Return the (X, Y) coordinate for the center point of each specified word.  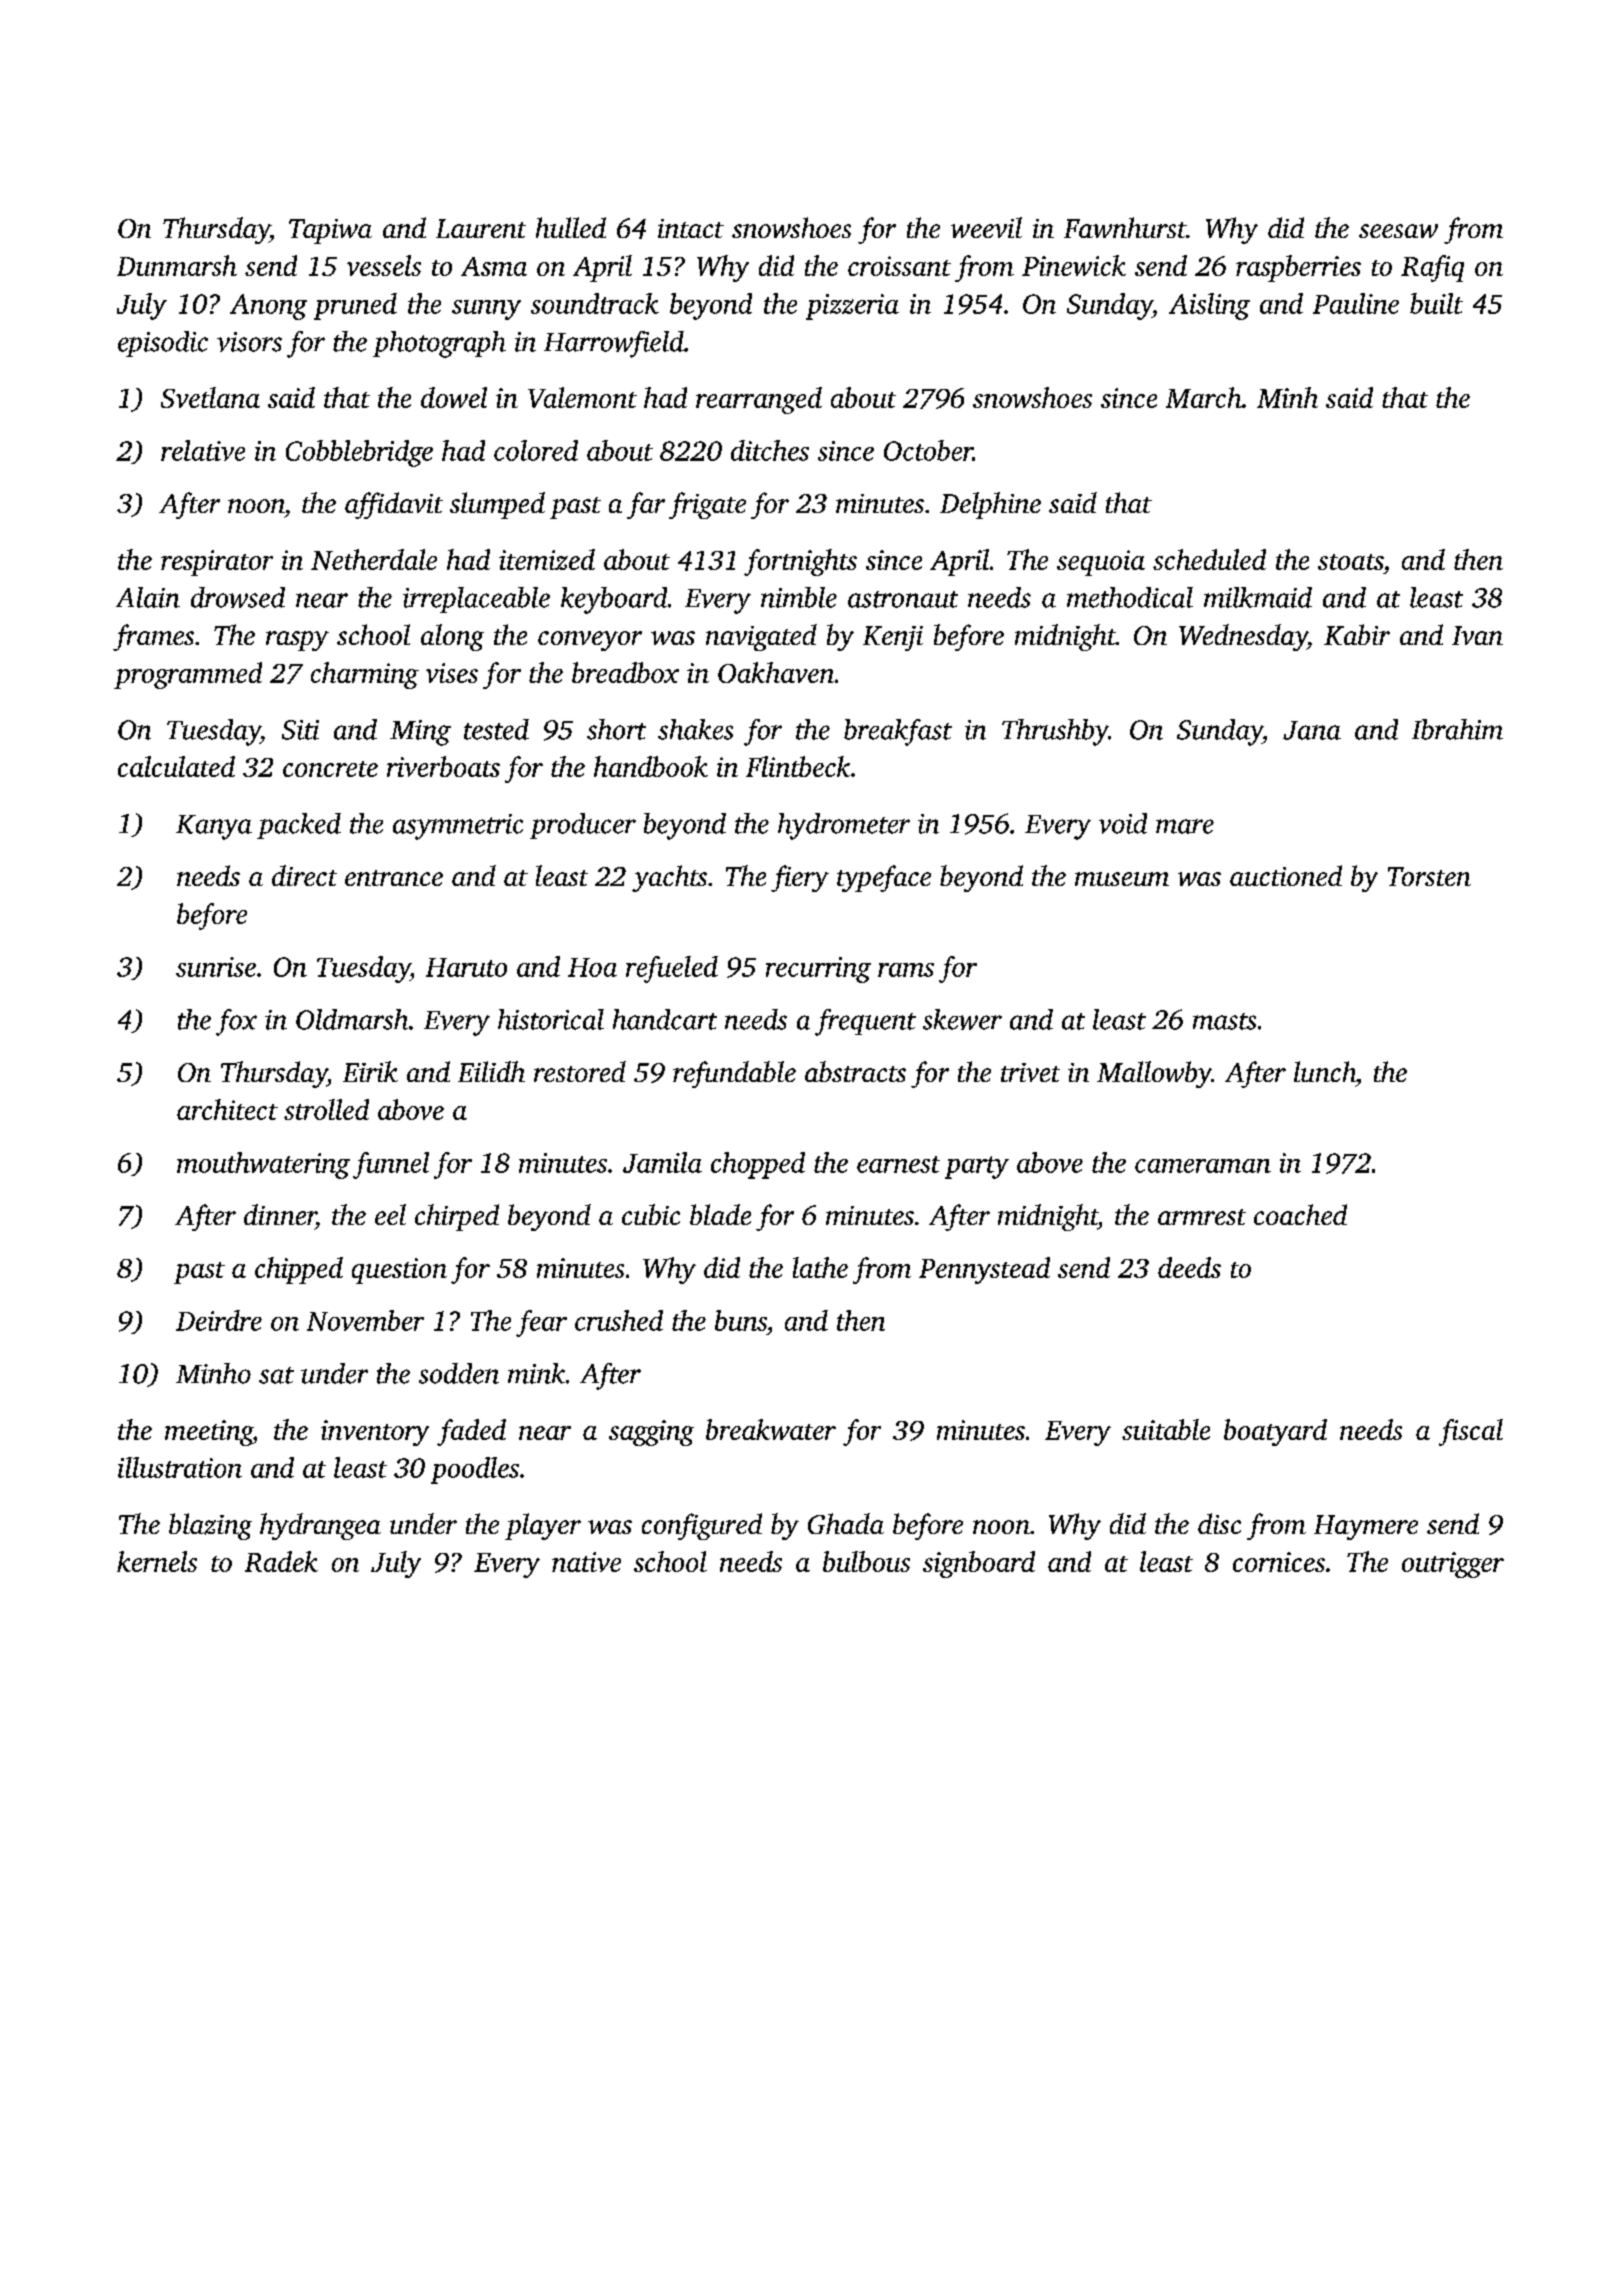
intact (691, 228)
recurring (818, 970)
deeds (1189, 1267)
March (1204, 397)
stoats (1350, 562)
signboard (979, 1564)
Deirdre (219, 1320)
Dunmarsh (177, 265)
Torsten (1429, 876)
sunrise (216, 967)
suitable (1166, 1429)
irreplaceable (476, 600)
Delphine (990, 505)
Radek (281, 1561)
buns (741, 1320)
